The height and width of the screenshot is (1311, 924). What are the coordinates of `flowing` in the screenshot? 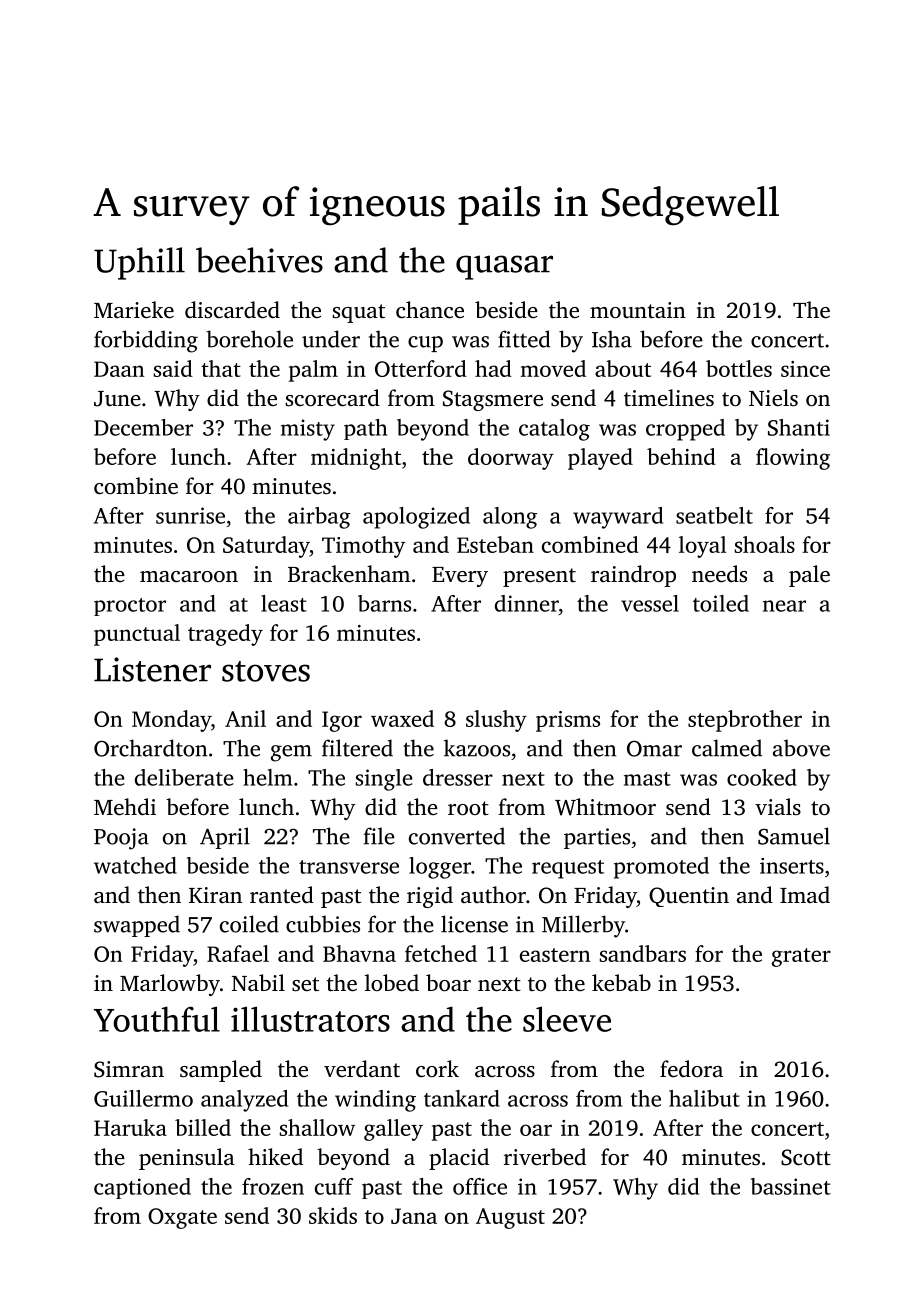 It's located at (793, 459).
